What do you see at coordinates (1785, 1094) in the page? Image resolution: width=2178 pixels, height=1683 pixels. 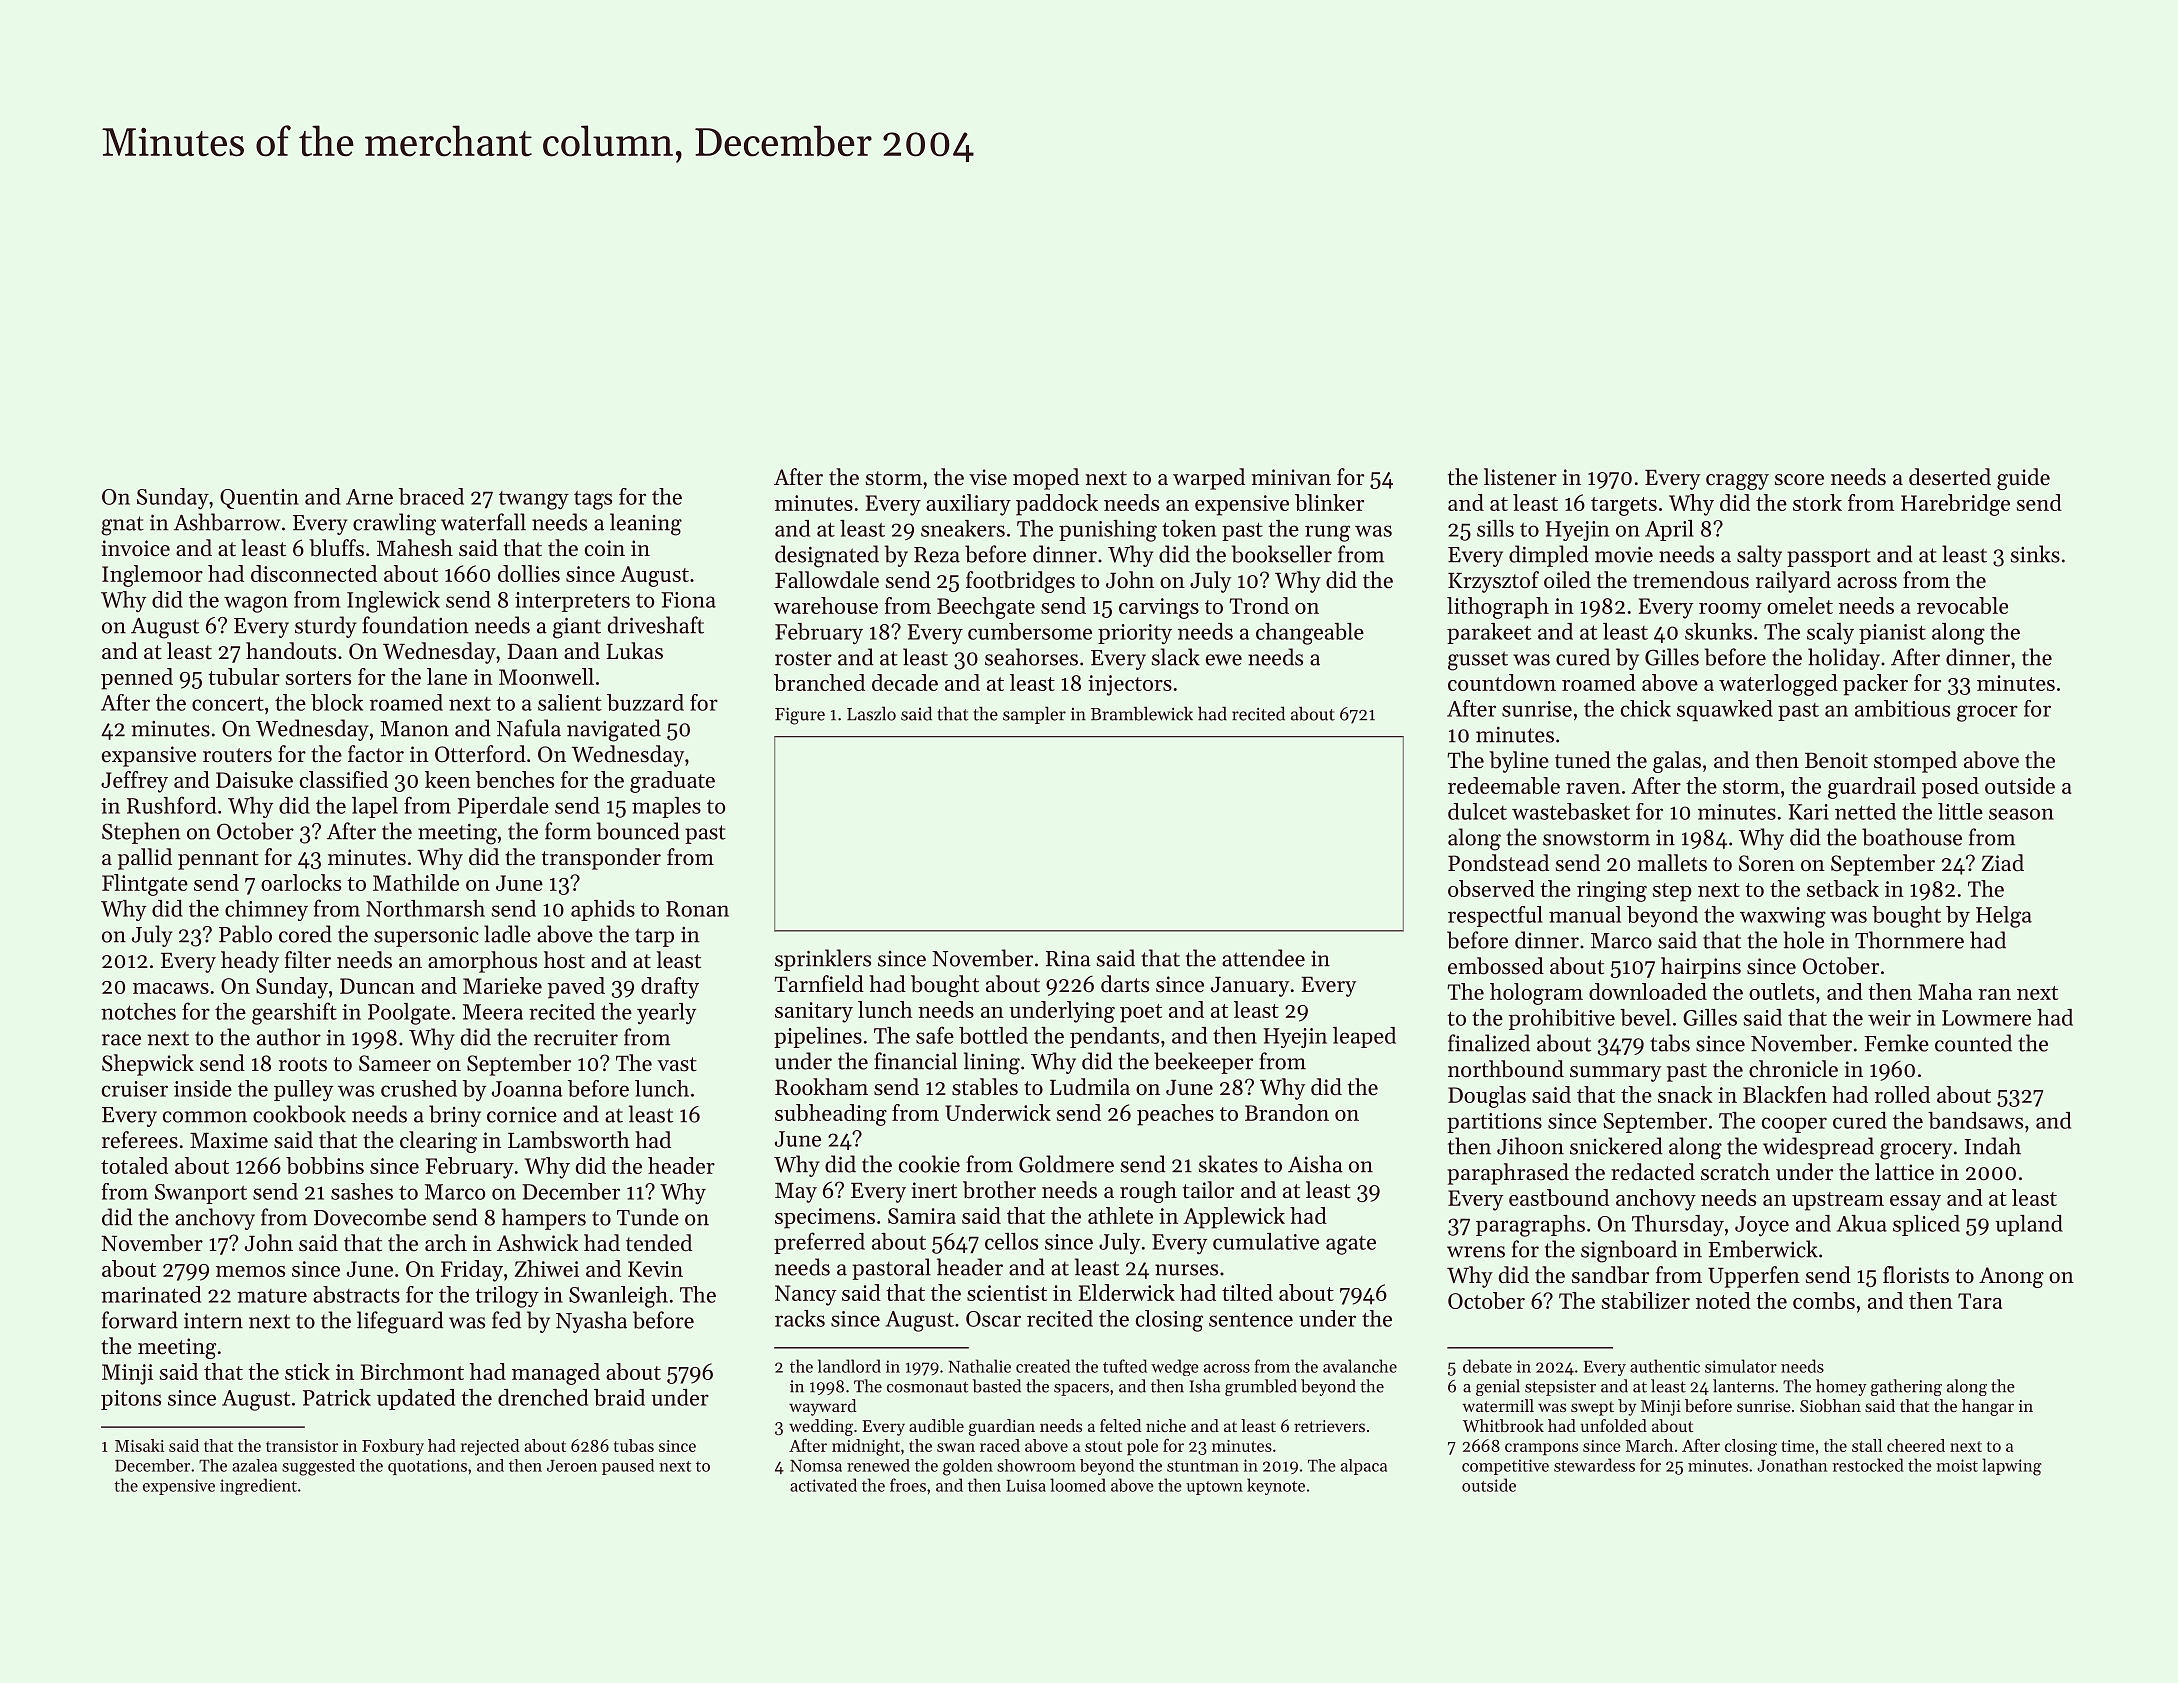 I see `Blackfen` at bounding box center [1785, 1094].
